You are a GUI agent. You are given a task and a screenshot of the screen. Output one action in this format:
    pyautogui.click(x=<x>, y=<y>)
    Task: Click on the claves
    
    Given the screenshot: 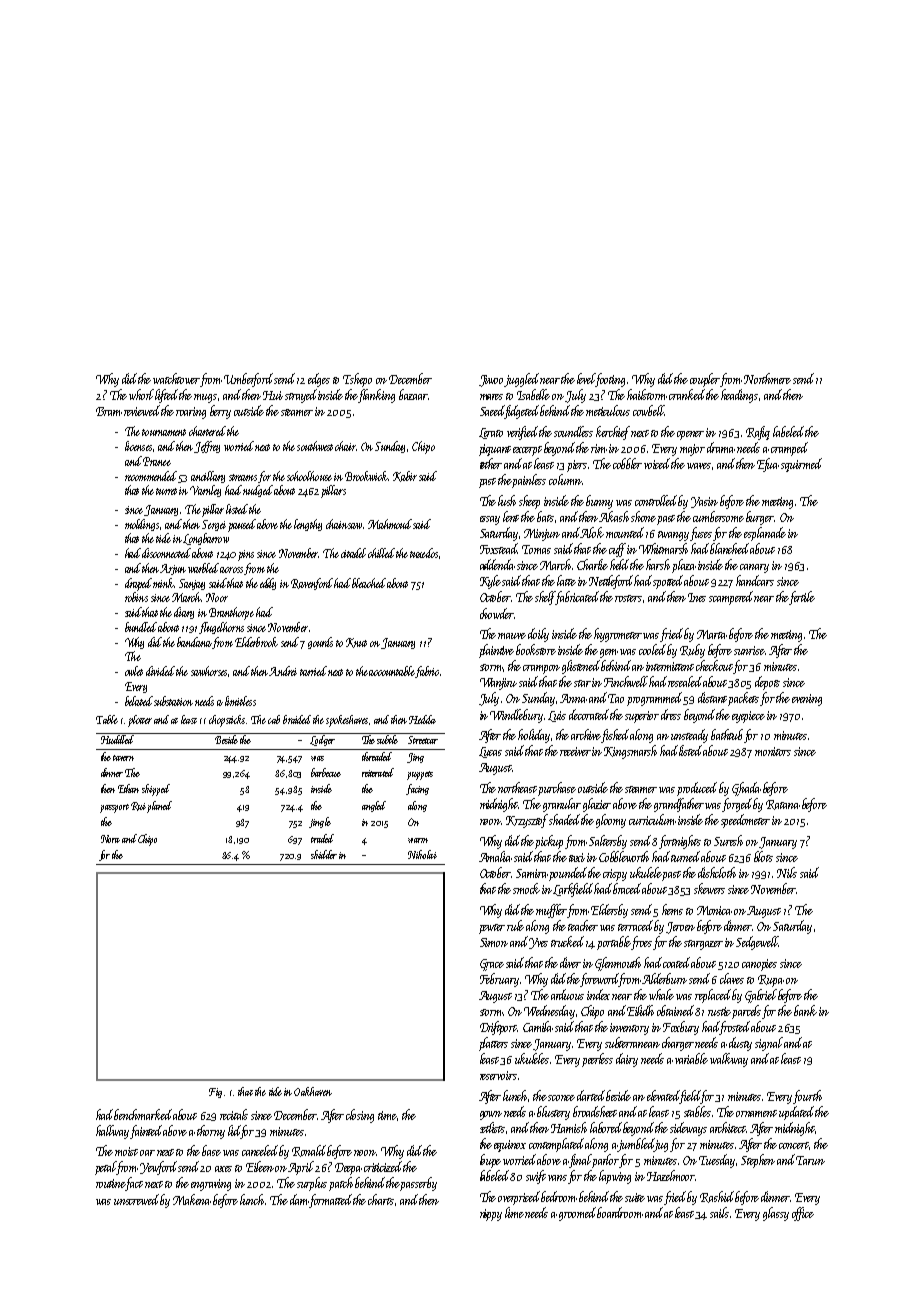 What is the action you would take?
    pyautogui.click(x=732, y=978)
